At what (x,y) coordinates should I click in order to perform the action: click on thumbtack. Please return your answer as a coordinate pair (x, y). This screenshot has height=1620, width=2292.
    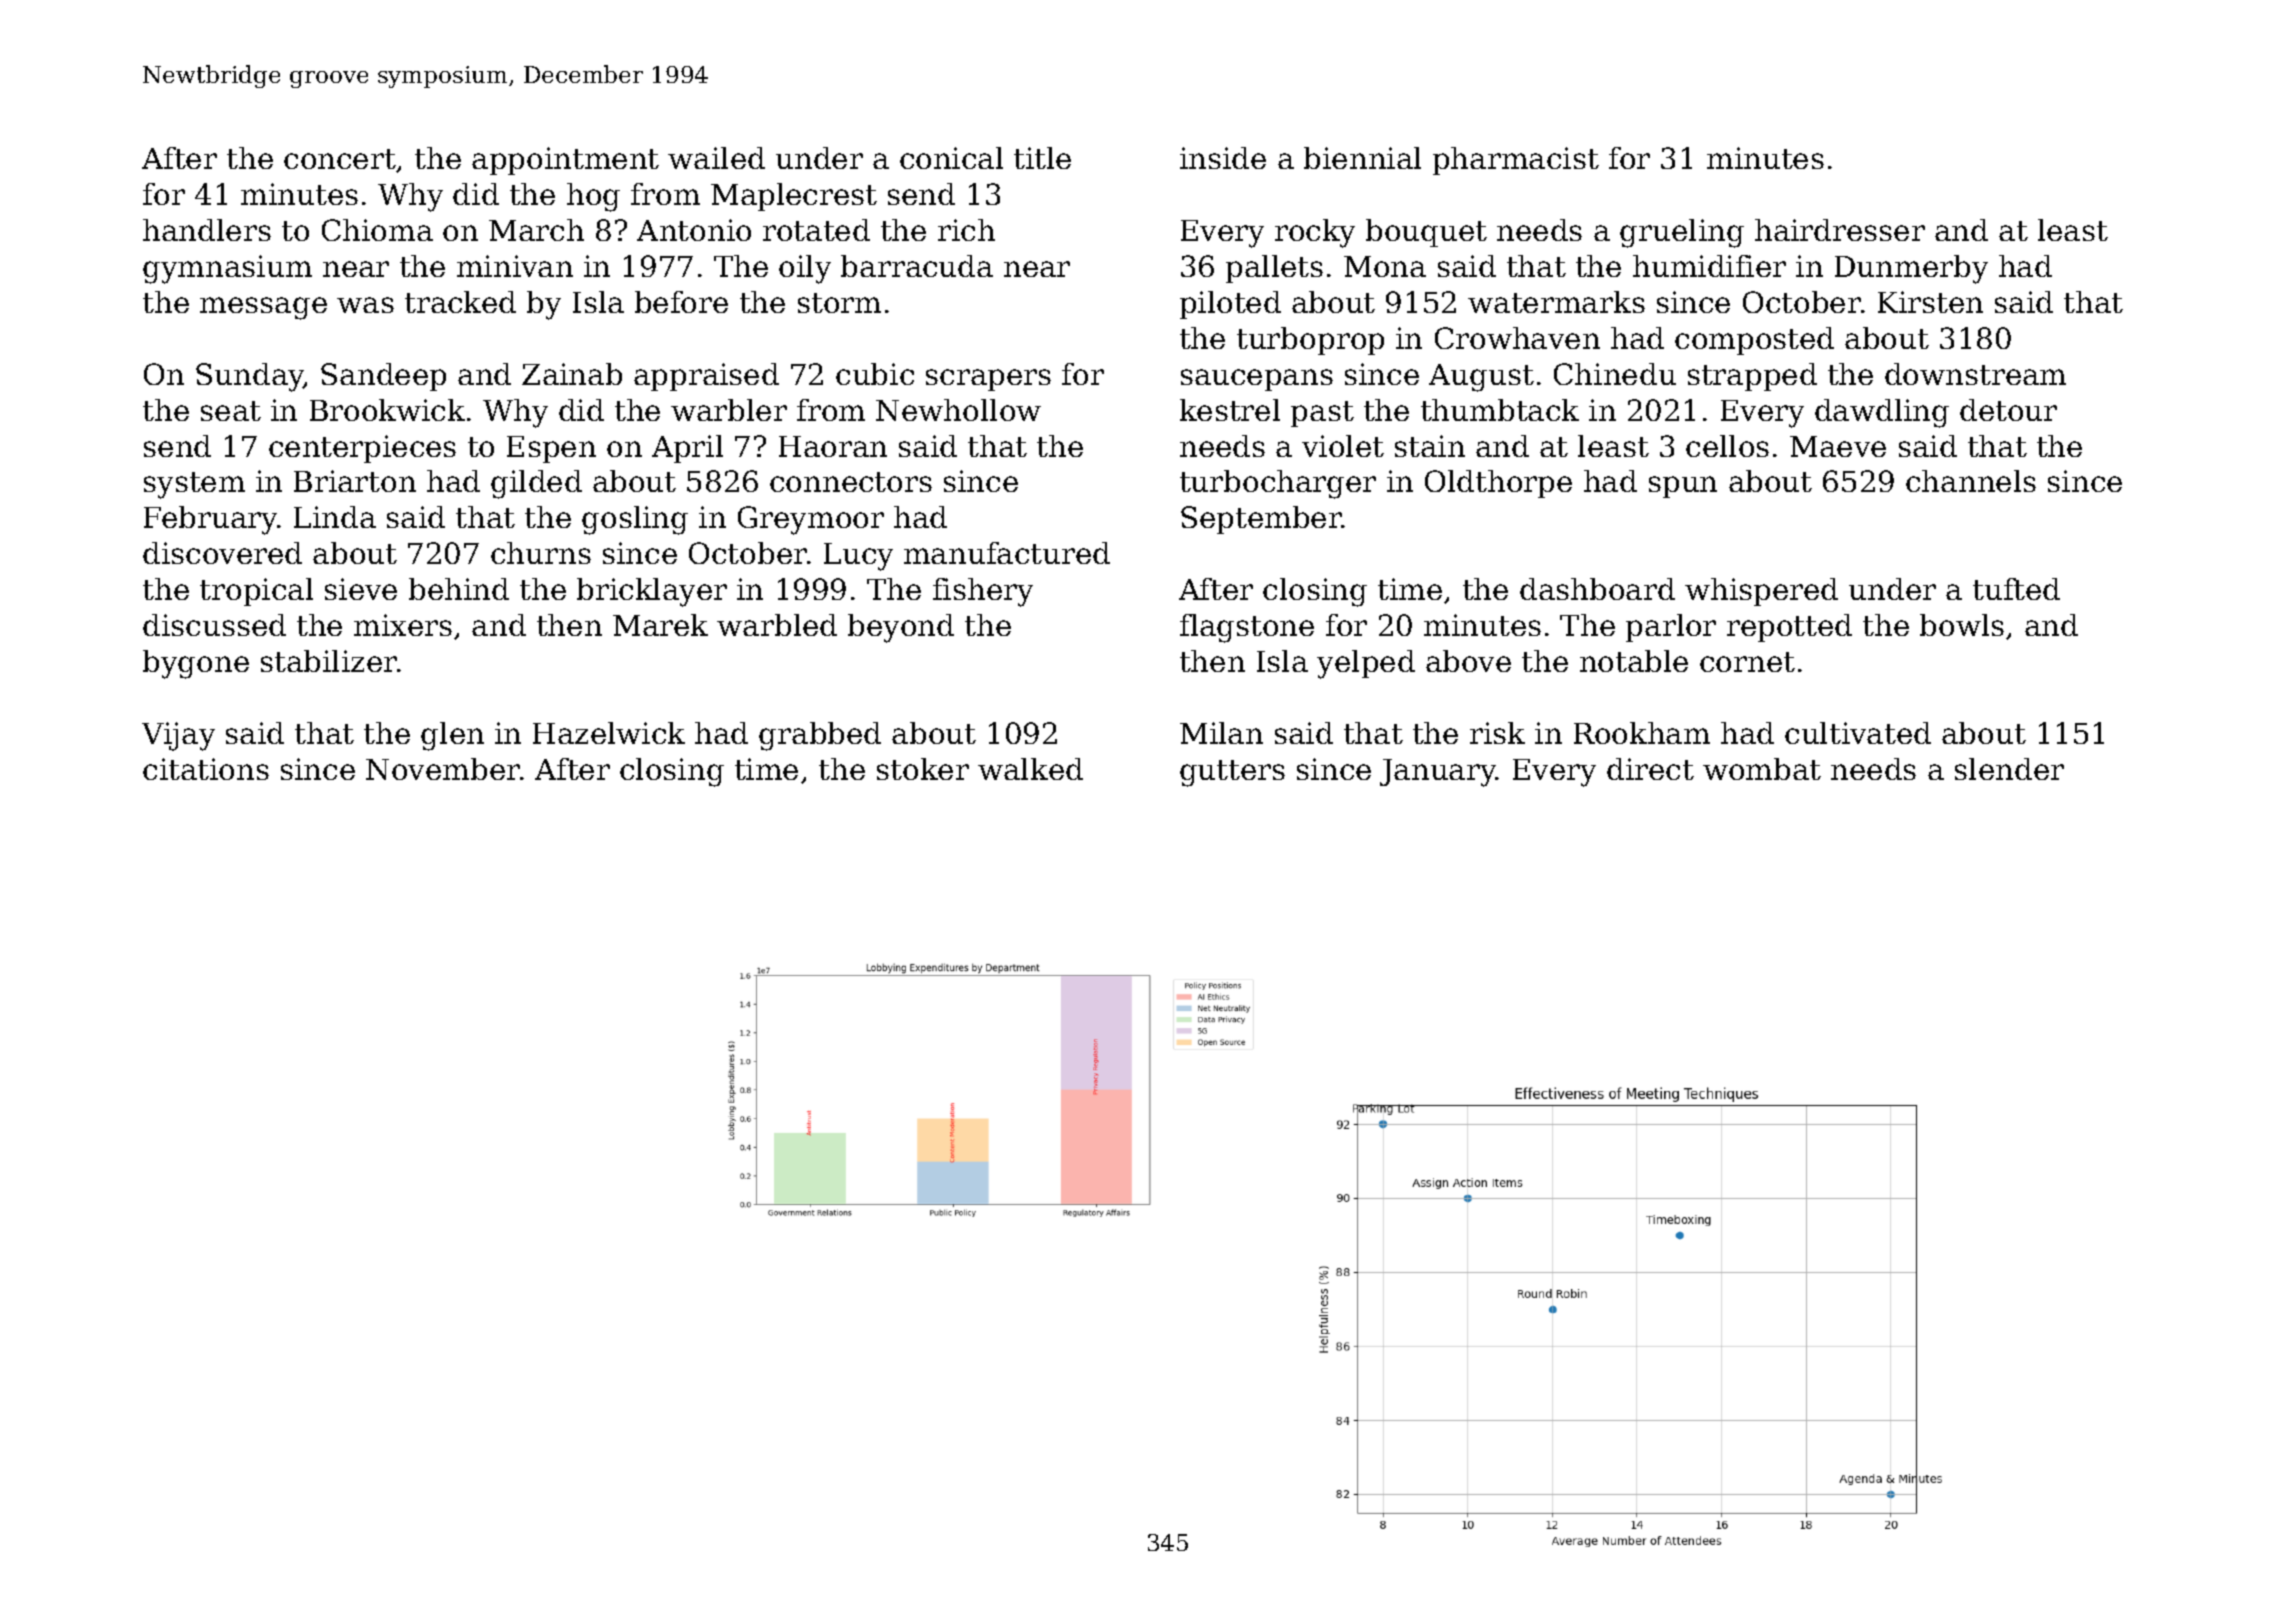
    Looking at the image, I should click on (1500, 410).
